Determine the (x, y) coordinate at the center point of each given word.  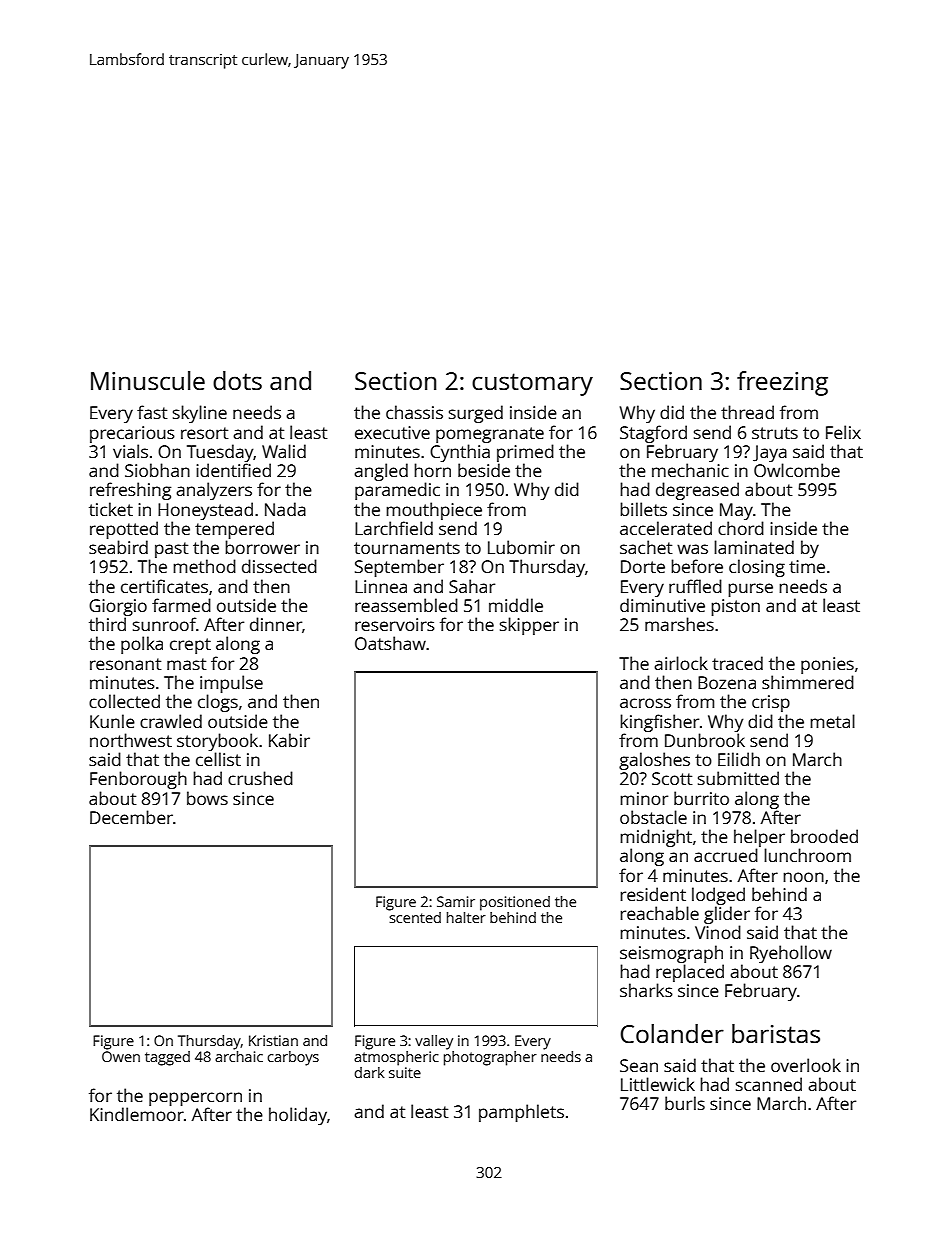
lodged (718, 896)
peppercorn (195, 1099)
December (131, 817)
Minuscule (148, 380)
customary (532, 384)
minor (644, 798)
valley (434, 1042)
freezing (782, 383)
